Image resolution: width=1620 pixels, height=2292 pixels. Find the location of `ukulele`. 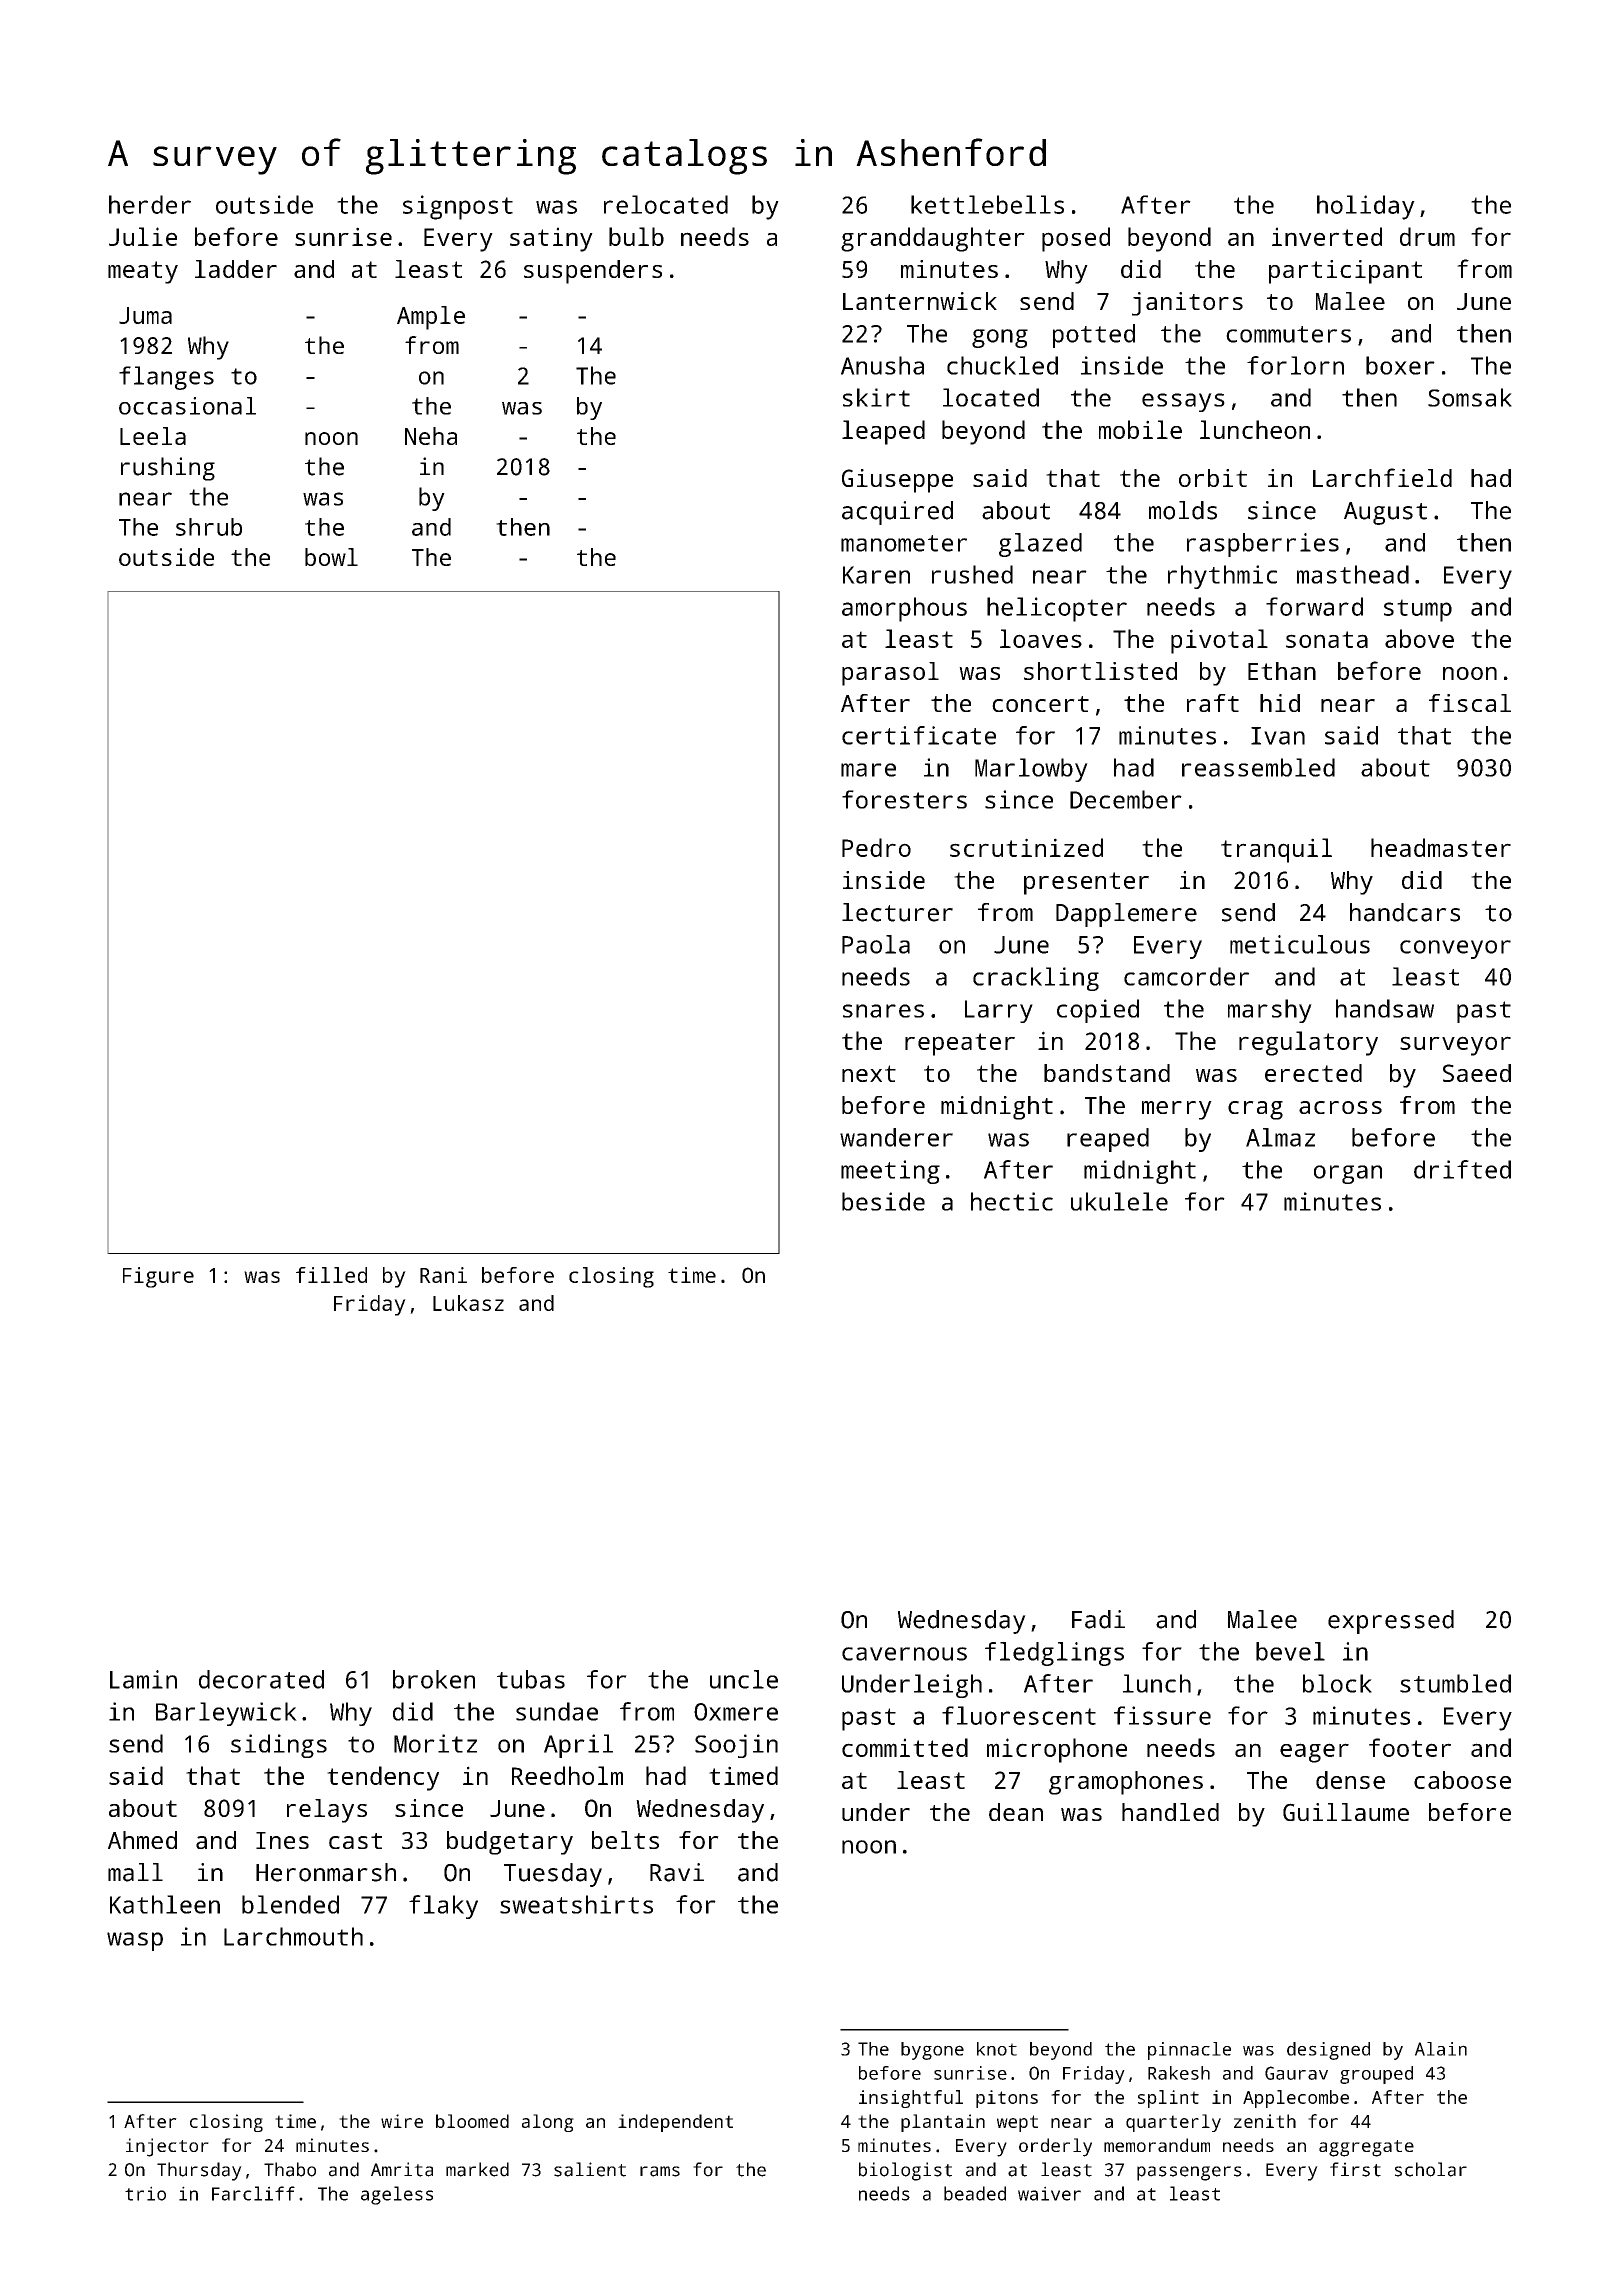

ukulele is located at coordinates (1119, 1201).
